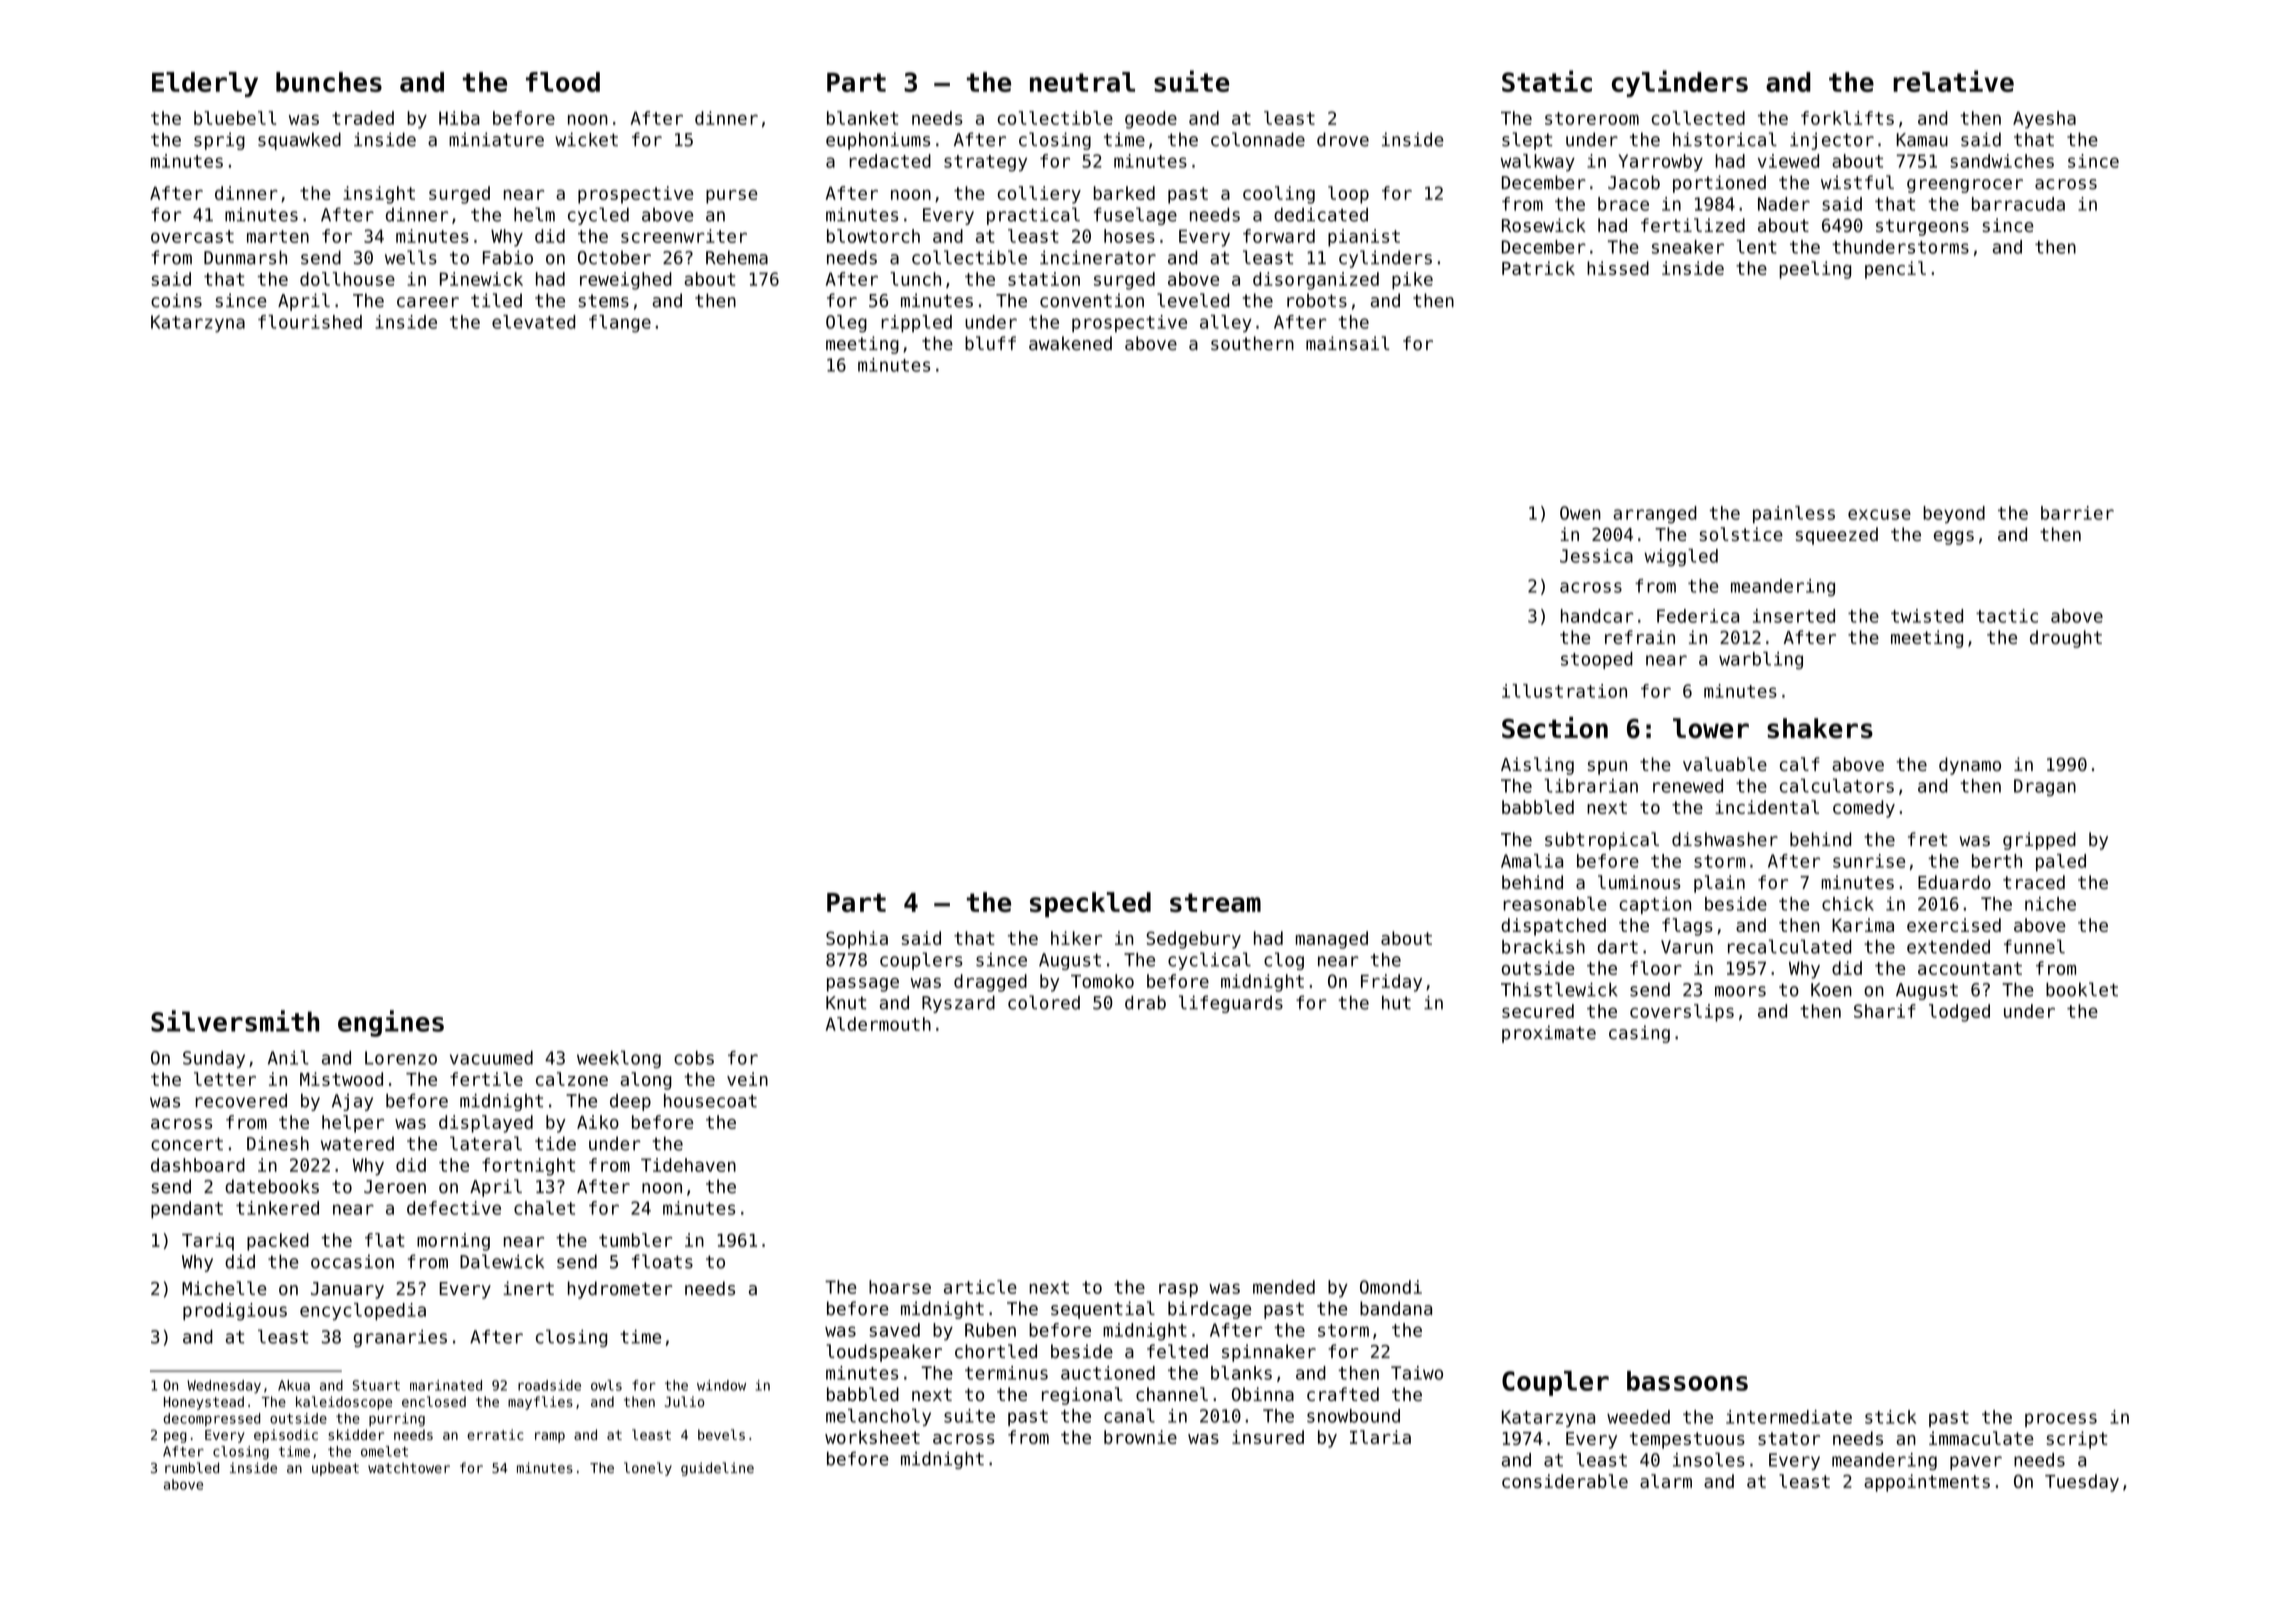  Describe the element at coordinates (648, 1469) in the document. I see `lonely` at that location.
